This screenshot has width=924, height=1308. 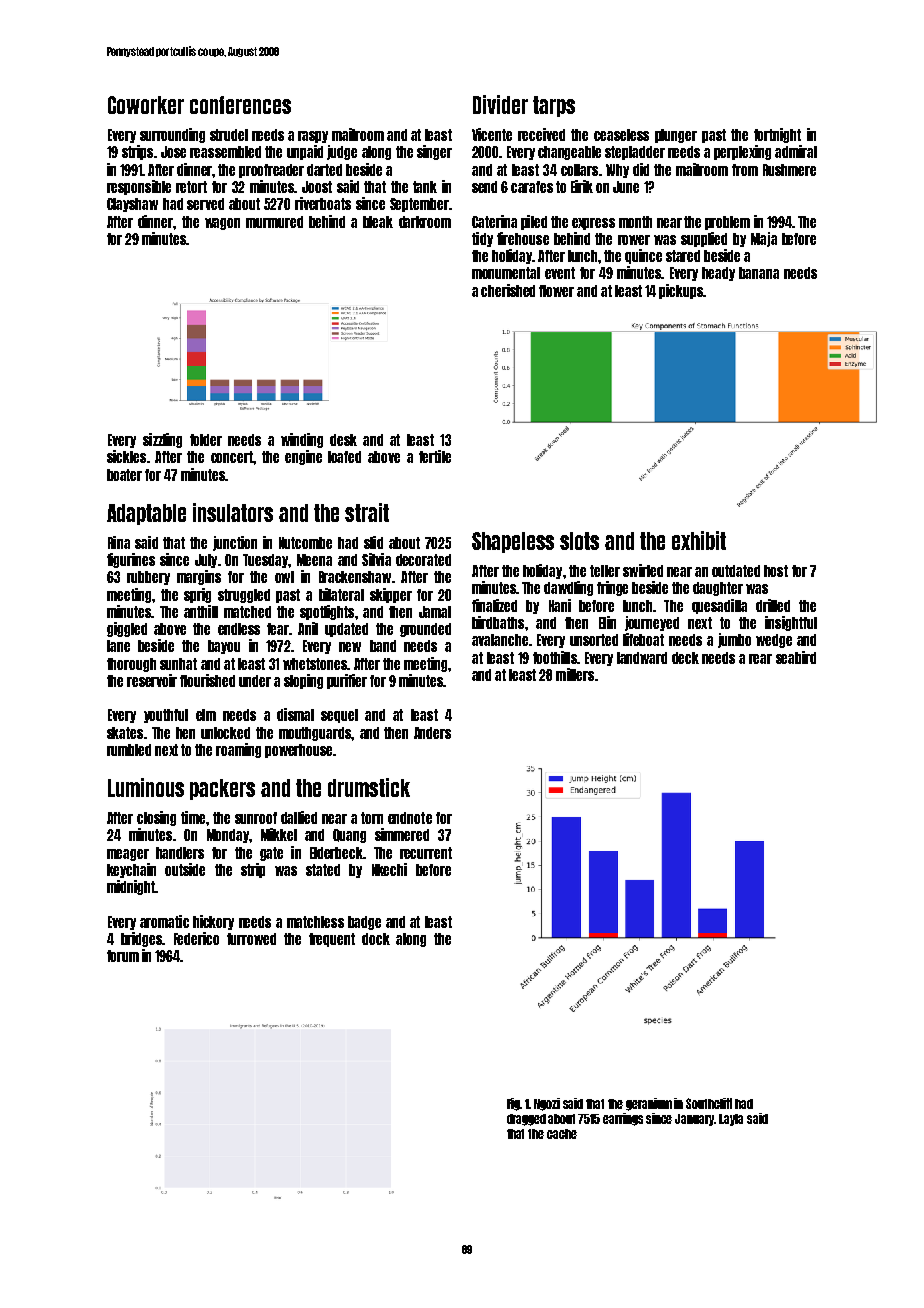 What do you see at coordinates (225, 152) in the screenshot?
I see `reassembled` at bounding box center [225, 152].
